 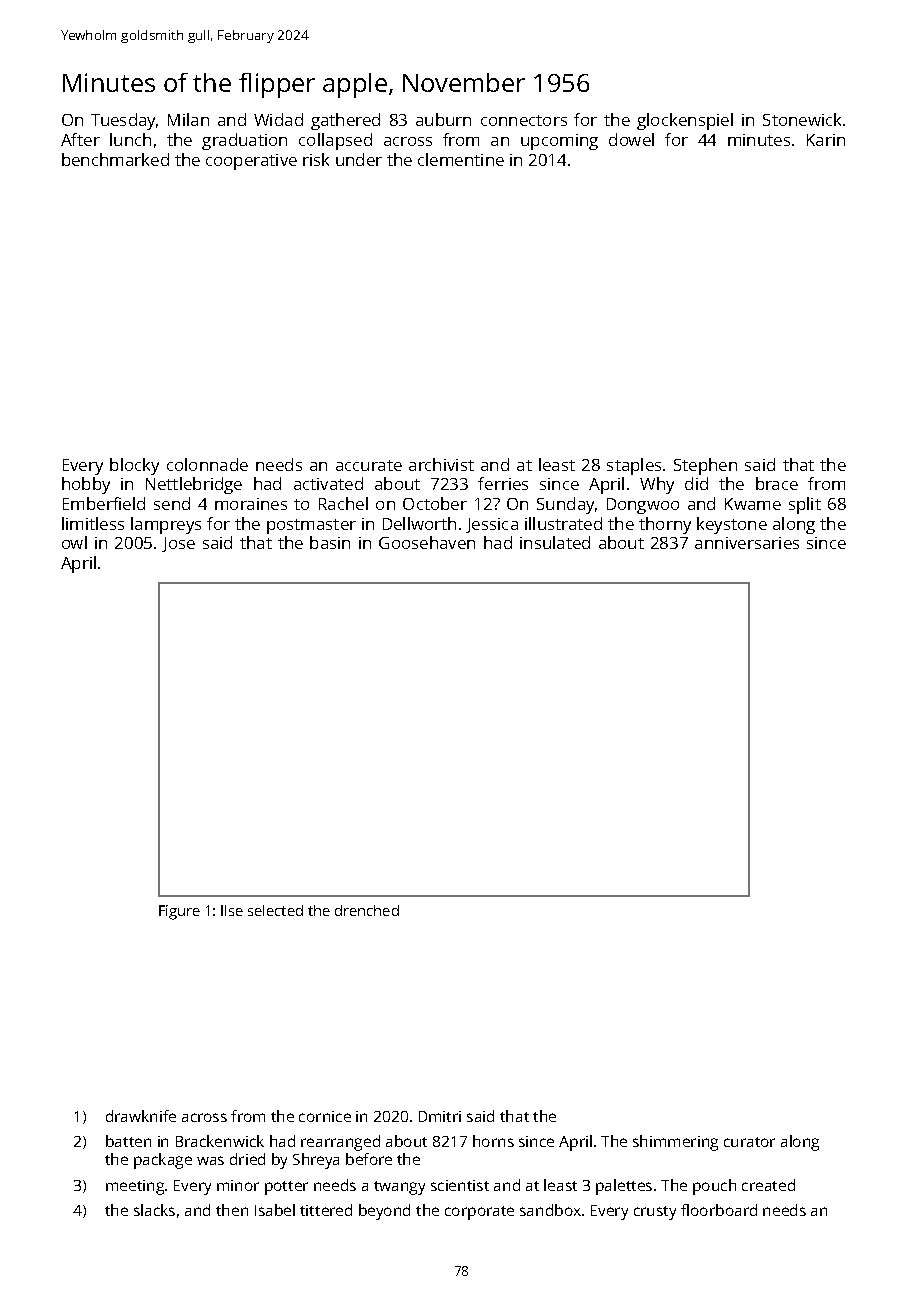 What do you see at coordinates (123, 121) in the page?
I see `Tuesday` at bounding box center [123, 121].
